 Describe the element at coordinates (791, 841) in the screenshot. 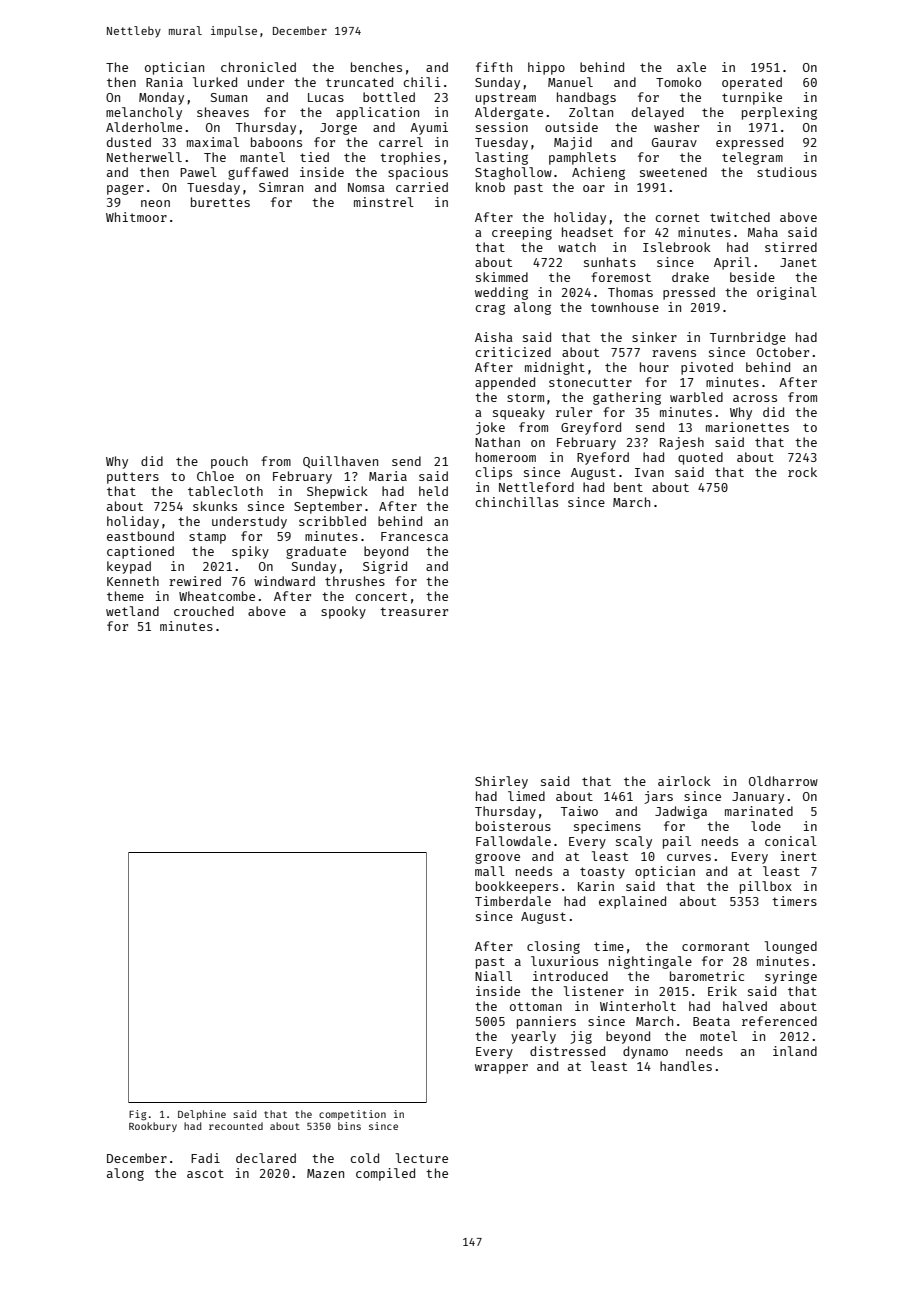

I see `conical` at that location.
